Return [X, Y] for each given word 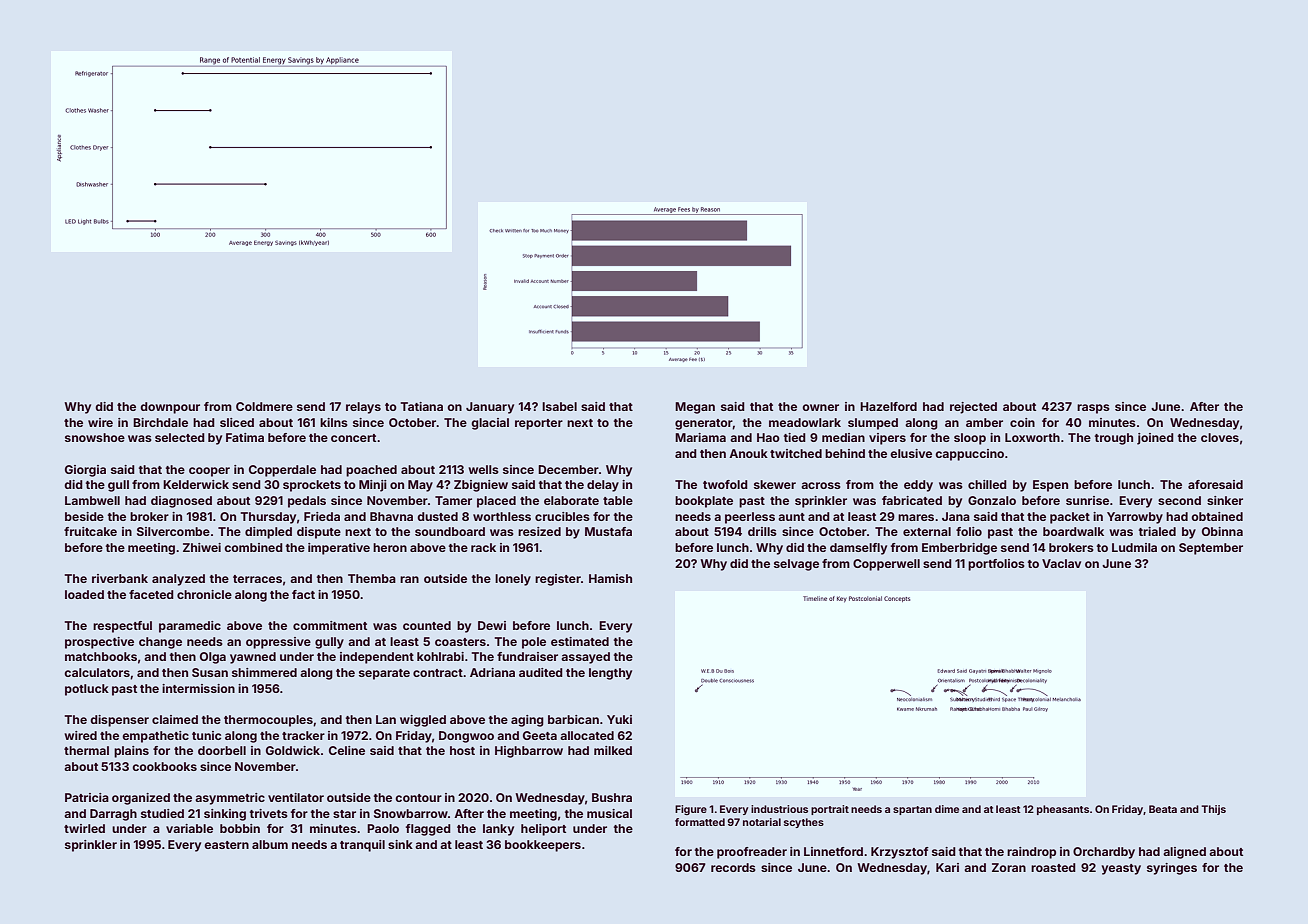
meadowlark [805, 422]
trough [1114, 439]
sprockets [312, 486]
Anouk [748, 453]
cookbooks [164, 766]
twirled [84, 828]
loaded [84, 594]
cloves [1220, 437]
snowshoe [95, 437]
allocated [587, 735]
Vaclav [1061, 563]
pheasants [1063, 810]
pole [534, 643]
